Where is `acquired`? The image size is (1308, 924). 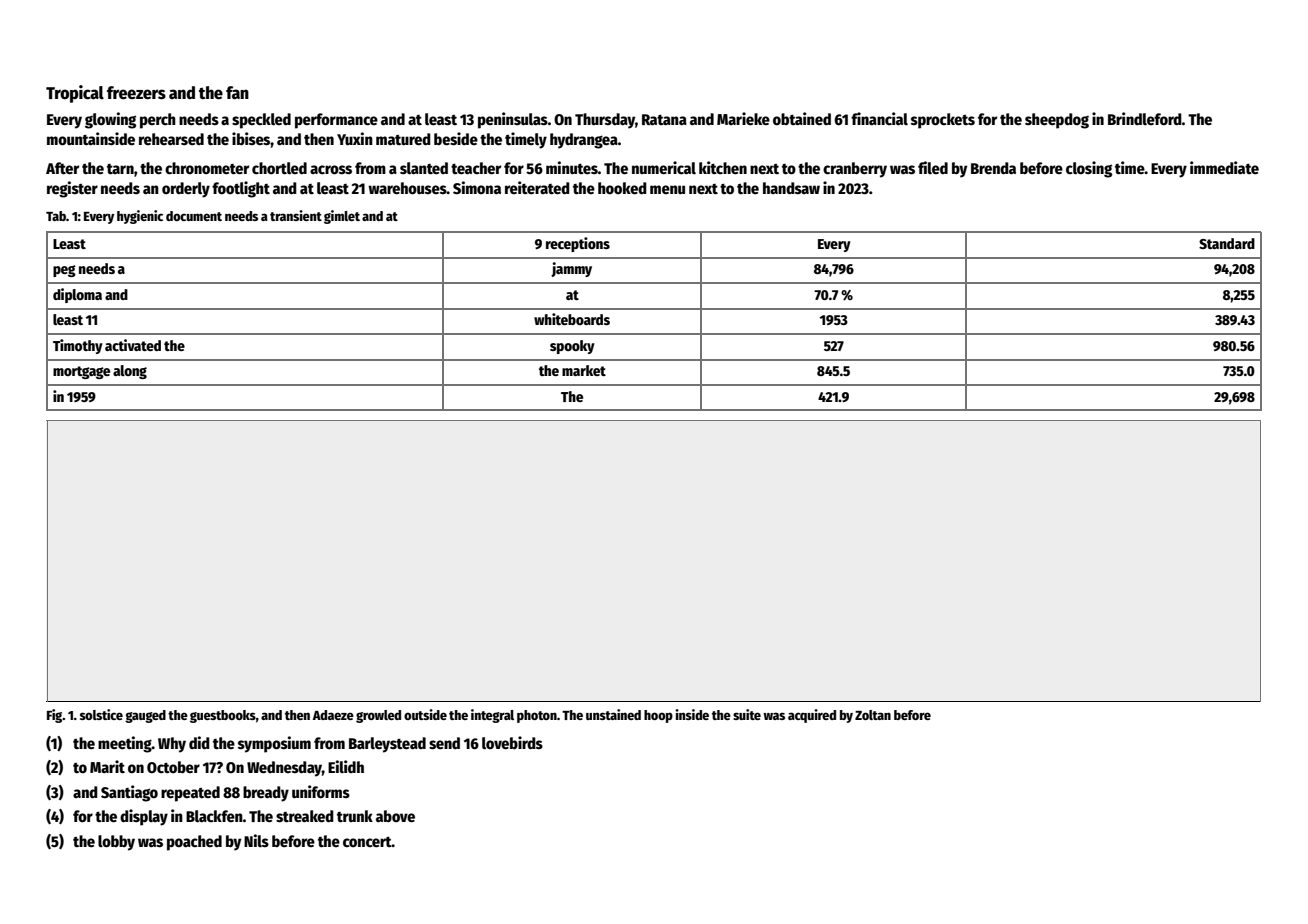 acquired is located at coordinates (812, 716).
